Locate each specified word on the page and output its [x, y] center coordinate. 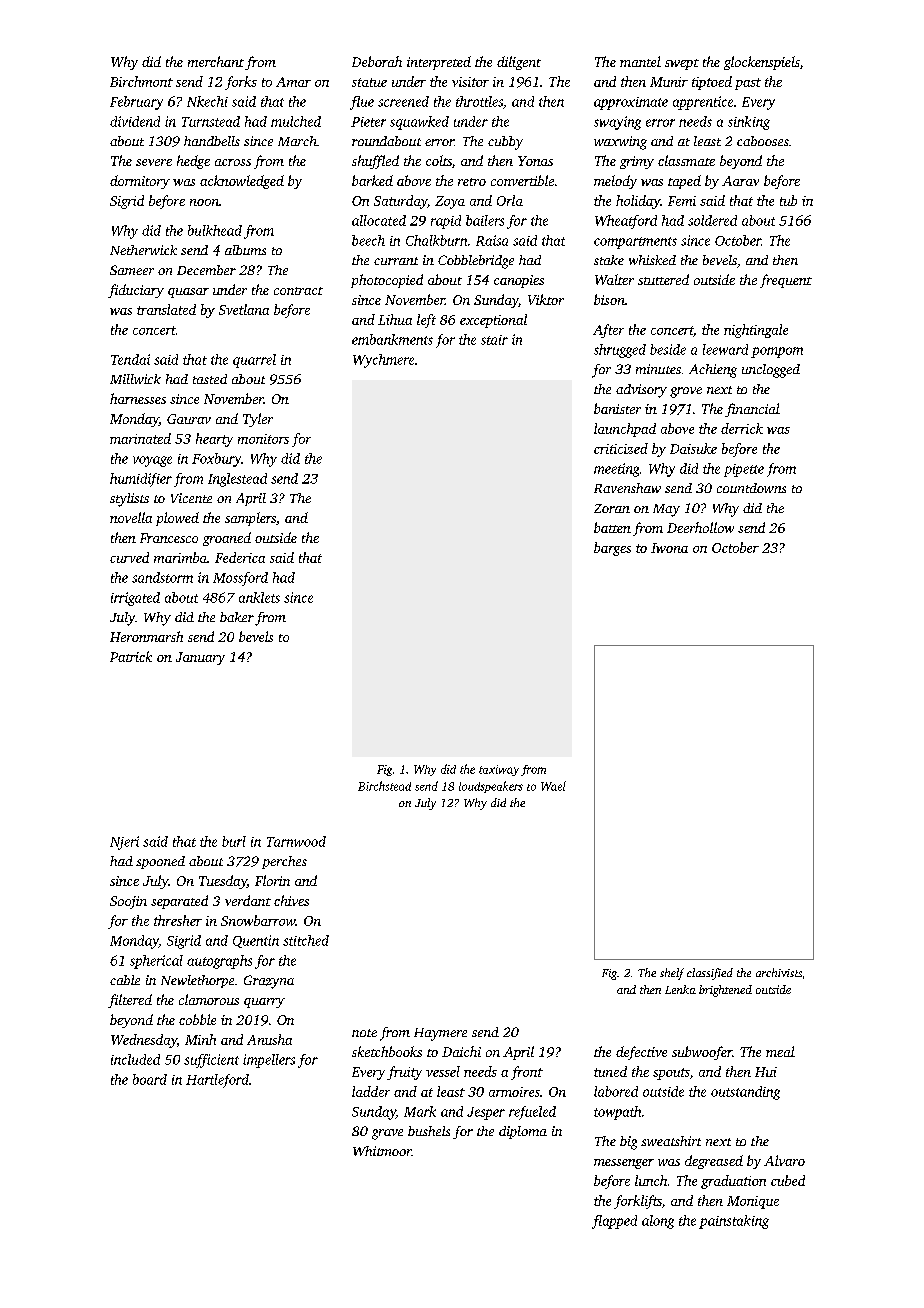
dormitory [140, 182]
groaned [227, 539]
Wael [553, 786]
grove [686, 392]
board [150, 1079]
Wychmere [383, 361]
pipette [744, 470]
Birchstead [384, 786]
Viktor [546, 299]
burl [234, 841]
